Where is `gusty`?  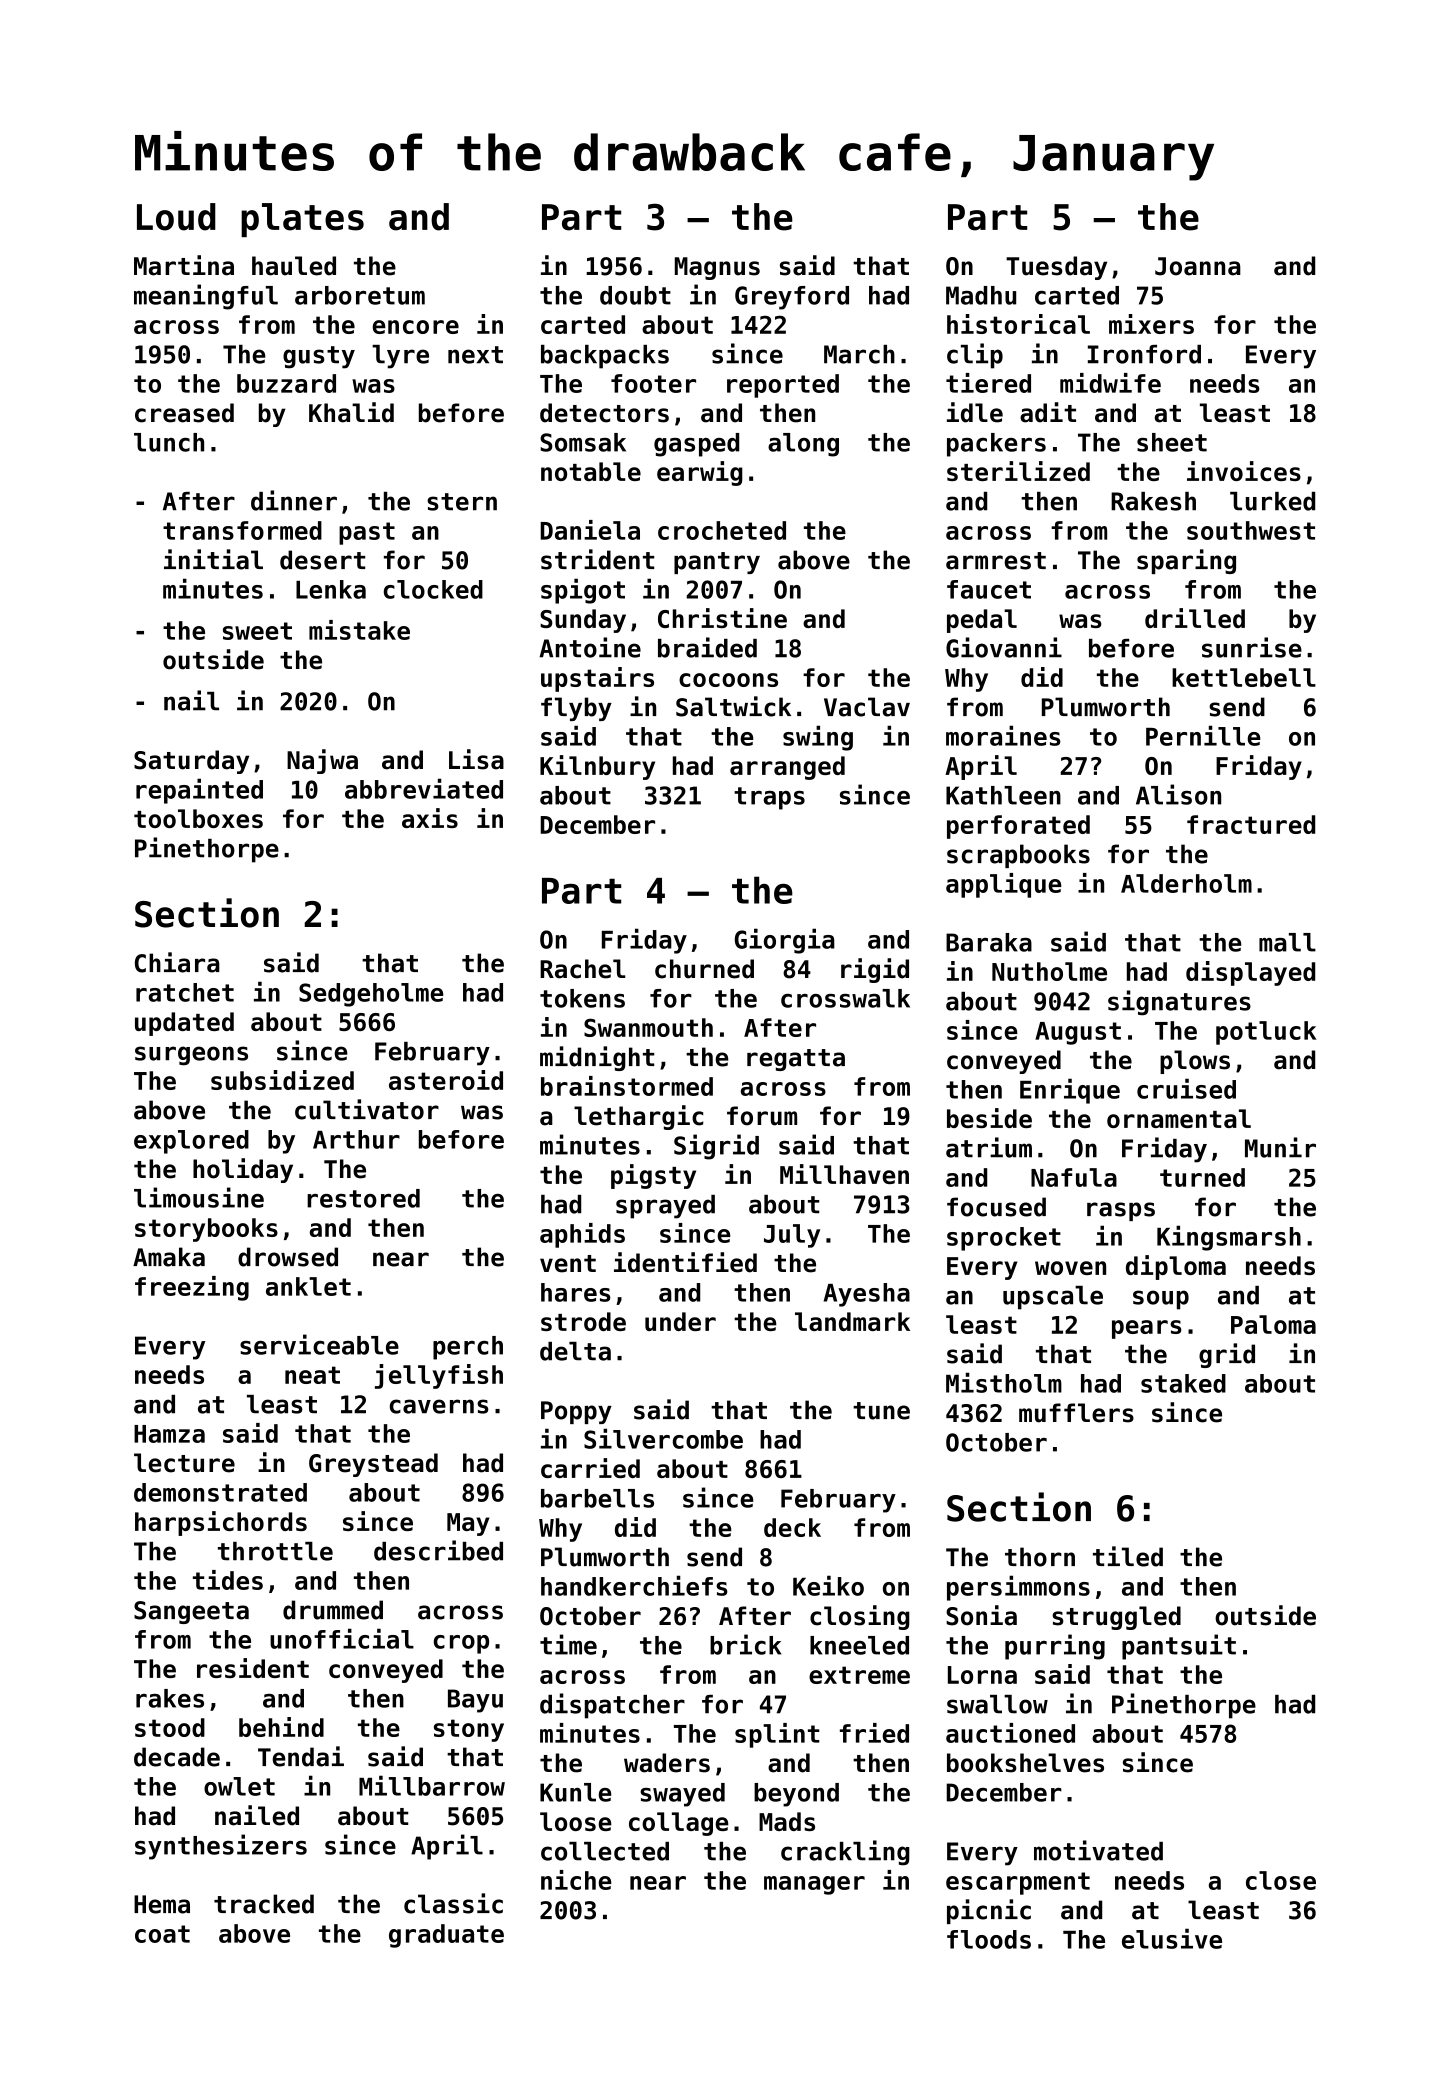
gusty is located at coordinates (319, 357).
